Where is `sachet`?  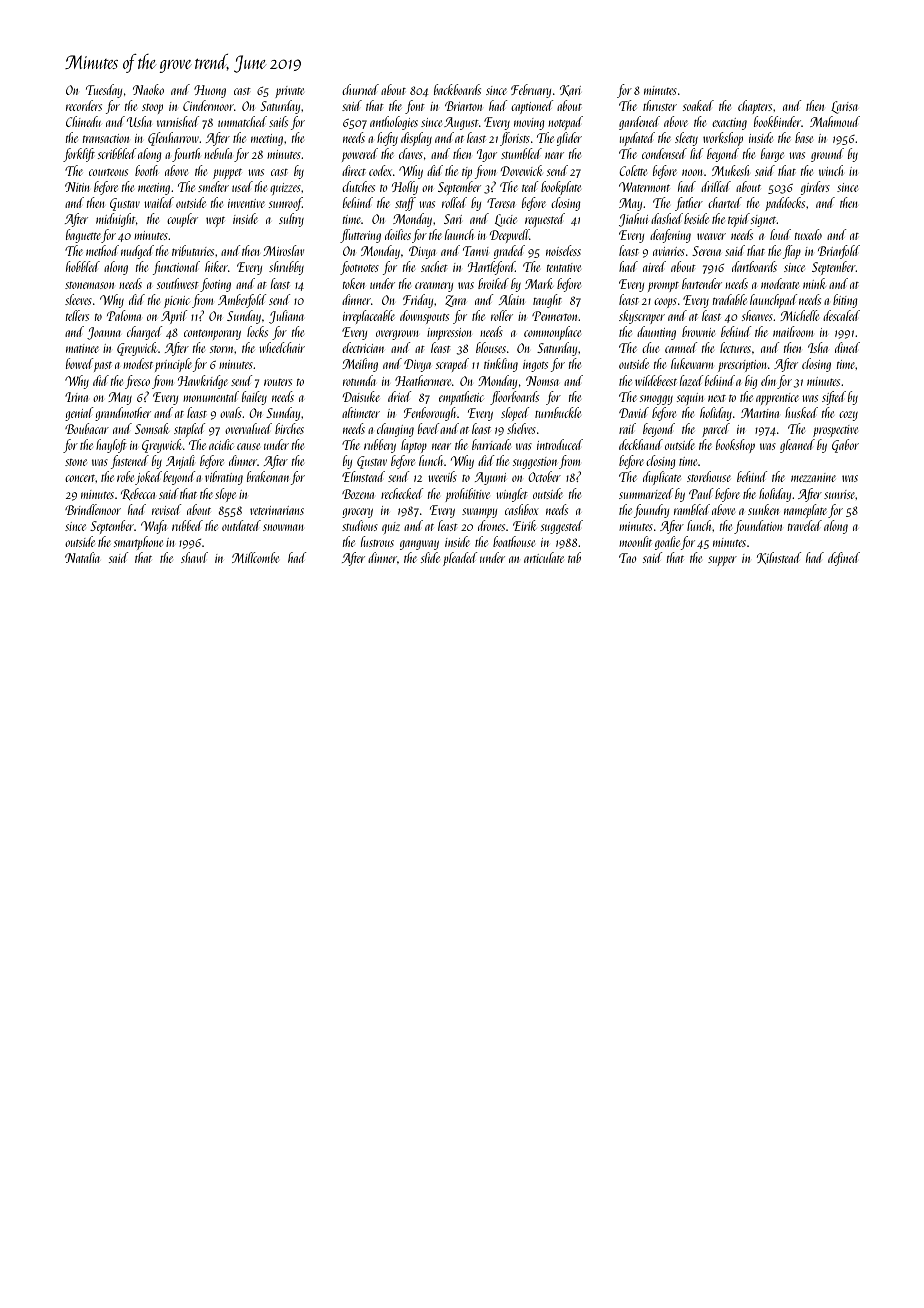 sachet is located at coordinates (434, 266).
